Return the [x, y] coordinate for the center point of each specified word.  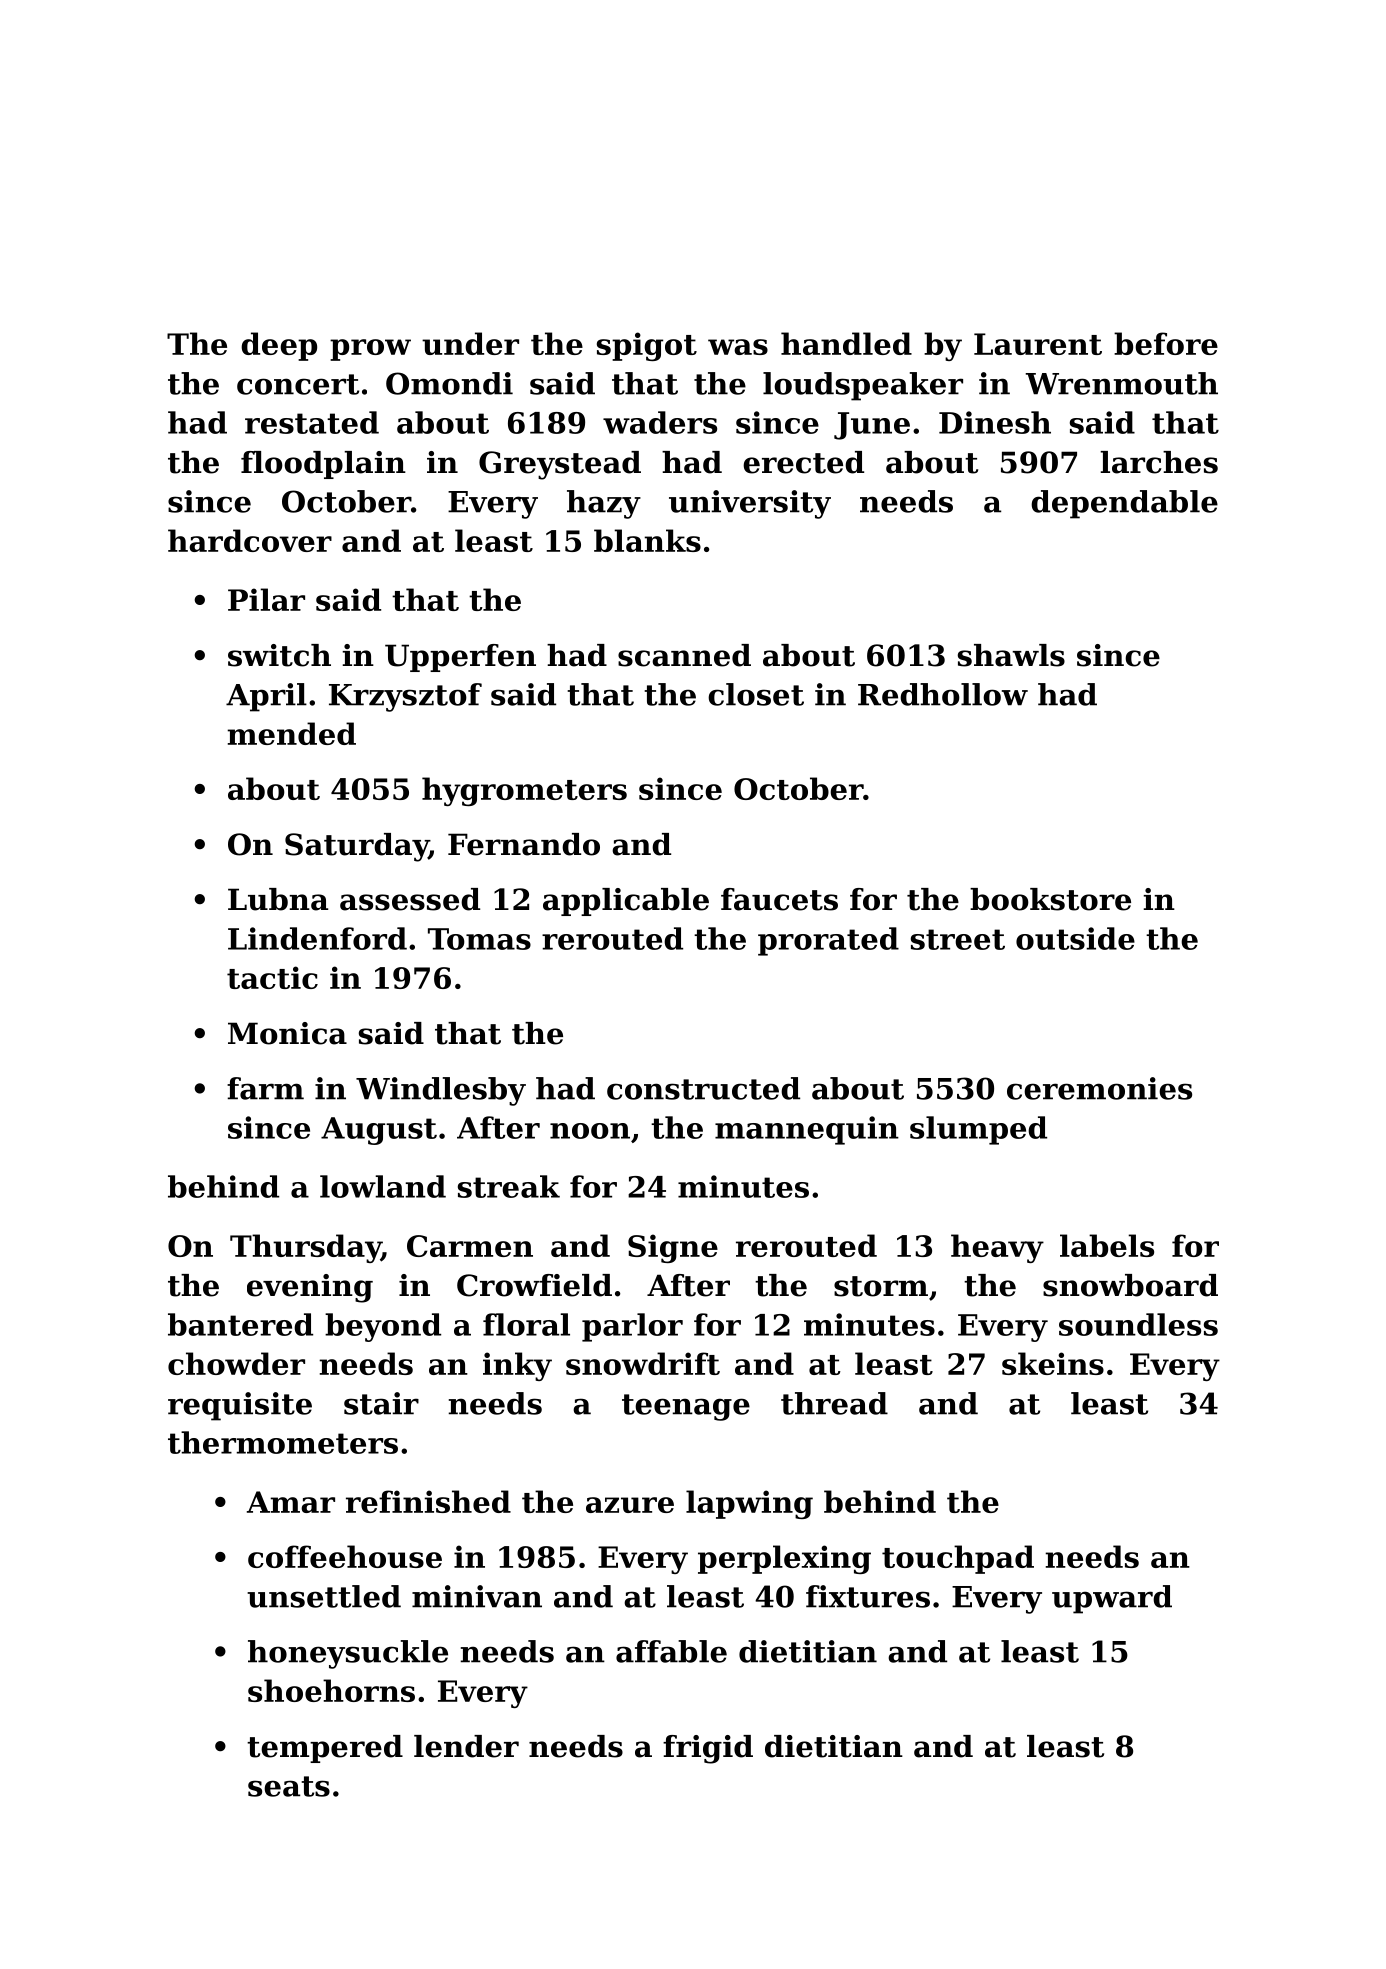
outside [1075, 938]
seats [289, 1786]
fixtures [868, 1596]
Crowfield [534, 1285]
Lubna [278, 899]
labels [1107, 1245]
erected [803, 462]
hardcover [250, 540]
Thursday [305, 1248]
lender [466, 1746]
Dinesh [995, 422]
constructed [703, 1088]
